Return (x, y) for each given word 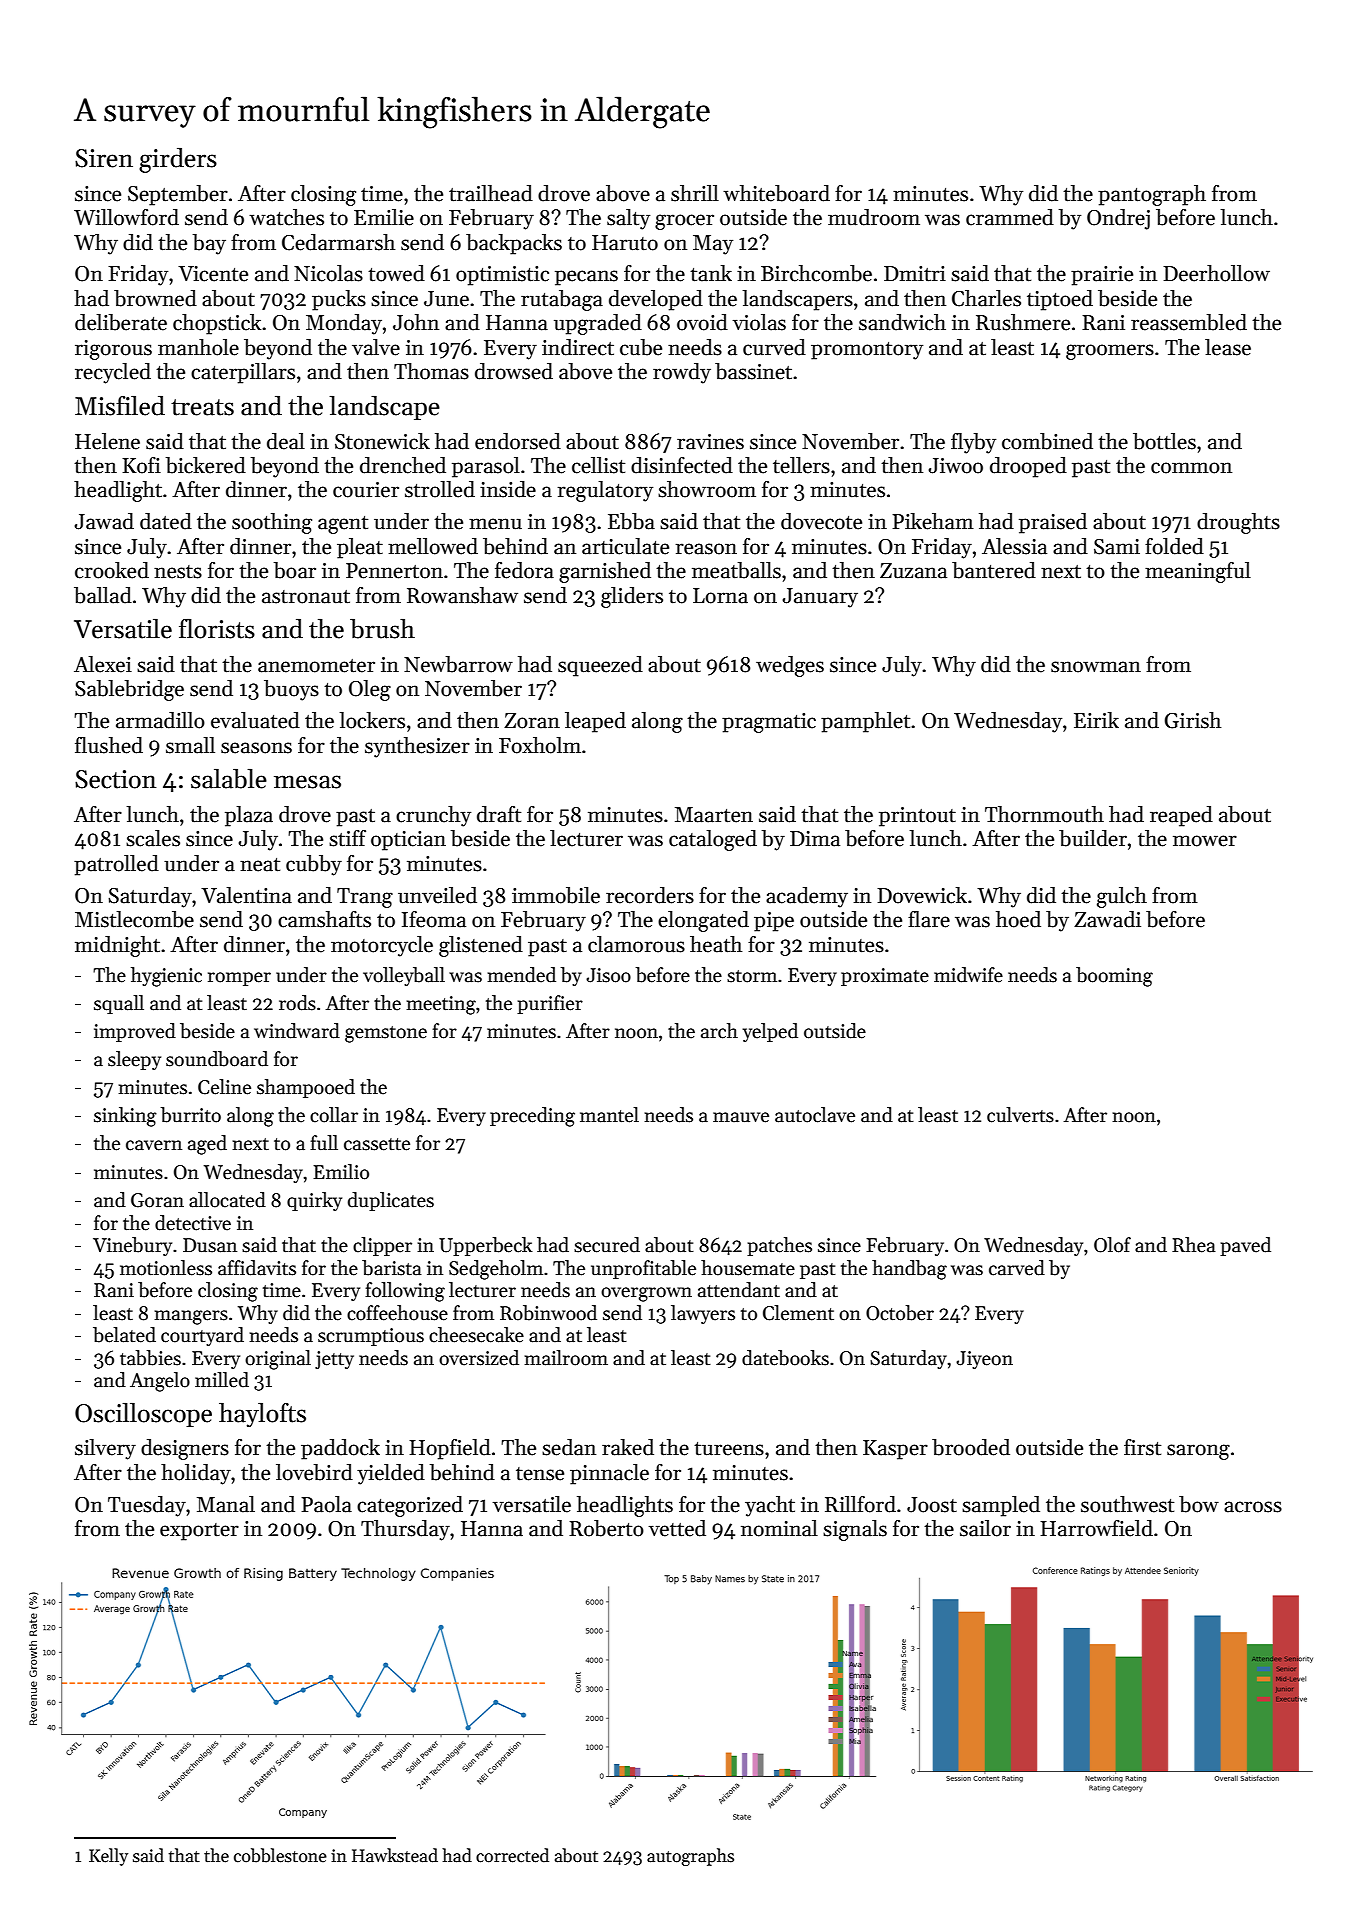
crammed (1010, 217)
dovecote (821, 521)
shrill (695, 193)
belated (124, 1335)
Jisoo (608, 975)
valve (376, 347)
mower (1205, 841)
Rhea (1194, 1245)
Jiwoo (955, 466)
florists (217, 628)
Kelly (108, 1857)
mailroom (566, 1358)
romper (239, 979)
